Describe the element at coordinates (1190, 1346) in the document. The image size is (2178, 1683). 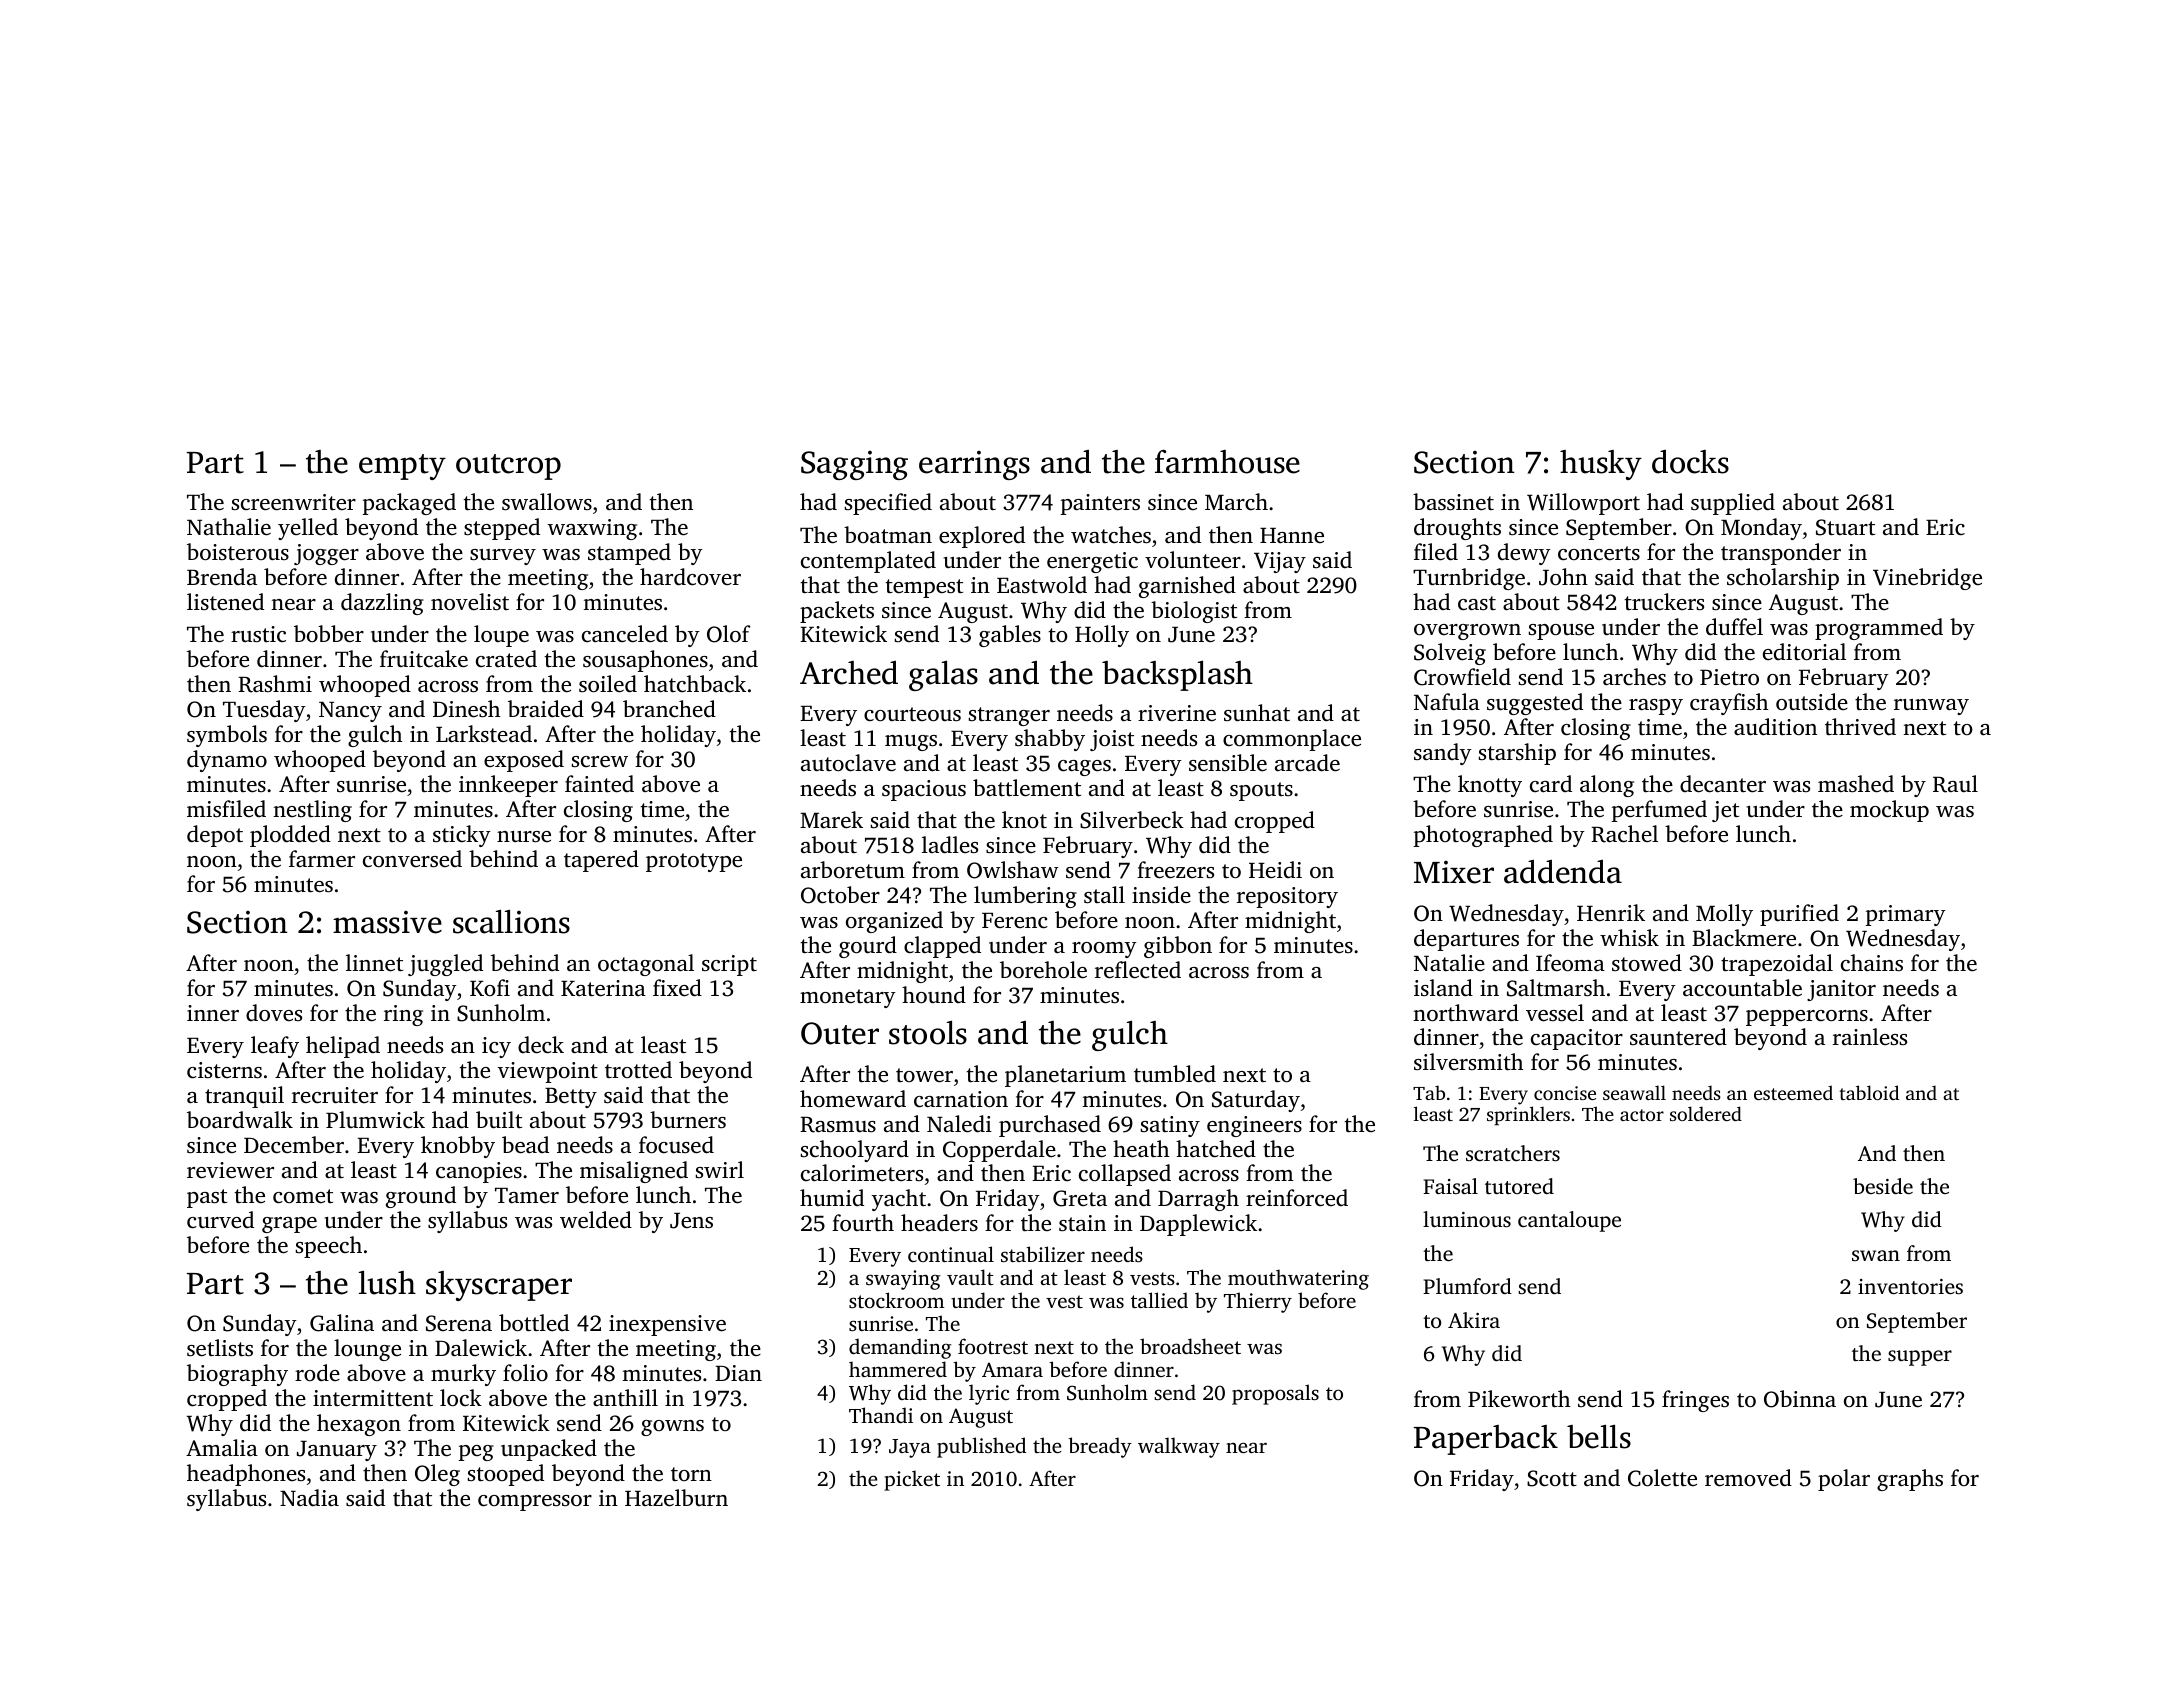
I see `broadsheet` at that location.
